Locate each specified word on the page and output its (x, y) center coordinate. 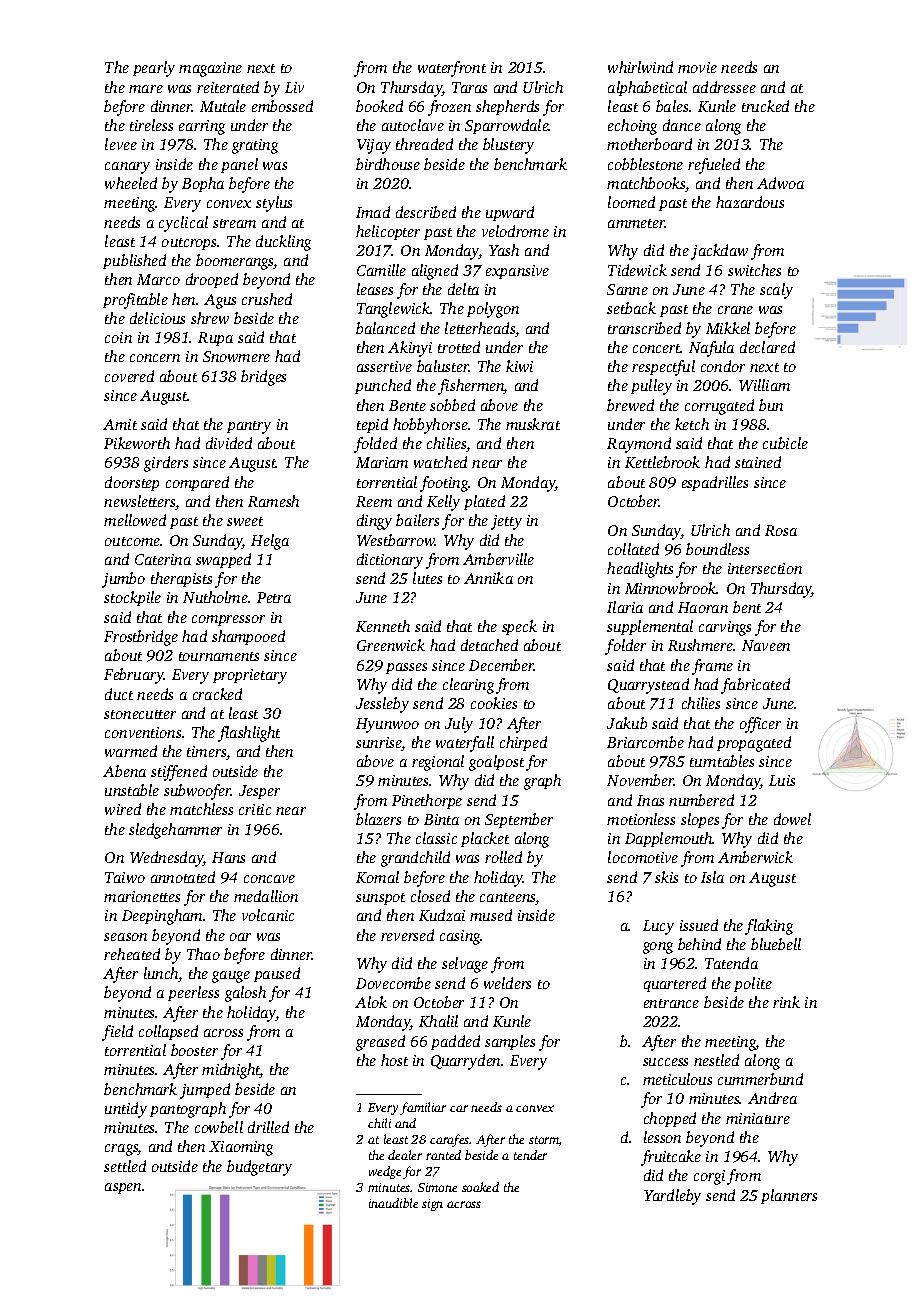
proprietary (250, 676)
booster (194, 1050)
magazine (210, 69)
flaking (769, 927)
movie (697, 67)
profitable (135, 301)
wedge (385, 1172)
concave (269, 879)
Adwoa (780, 183)
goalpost (496, 763)
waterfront (452, 69)
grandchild (415, 859)
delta (463, 289)
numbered (701, 800)
